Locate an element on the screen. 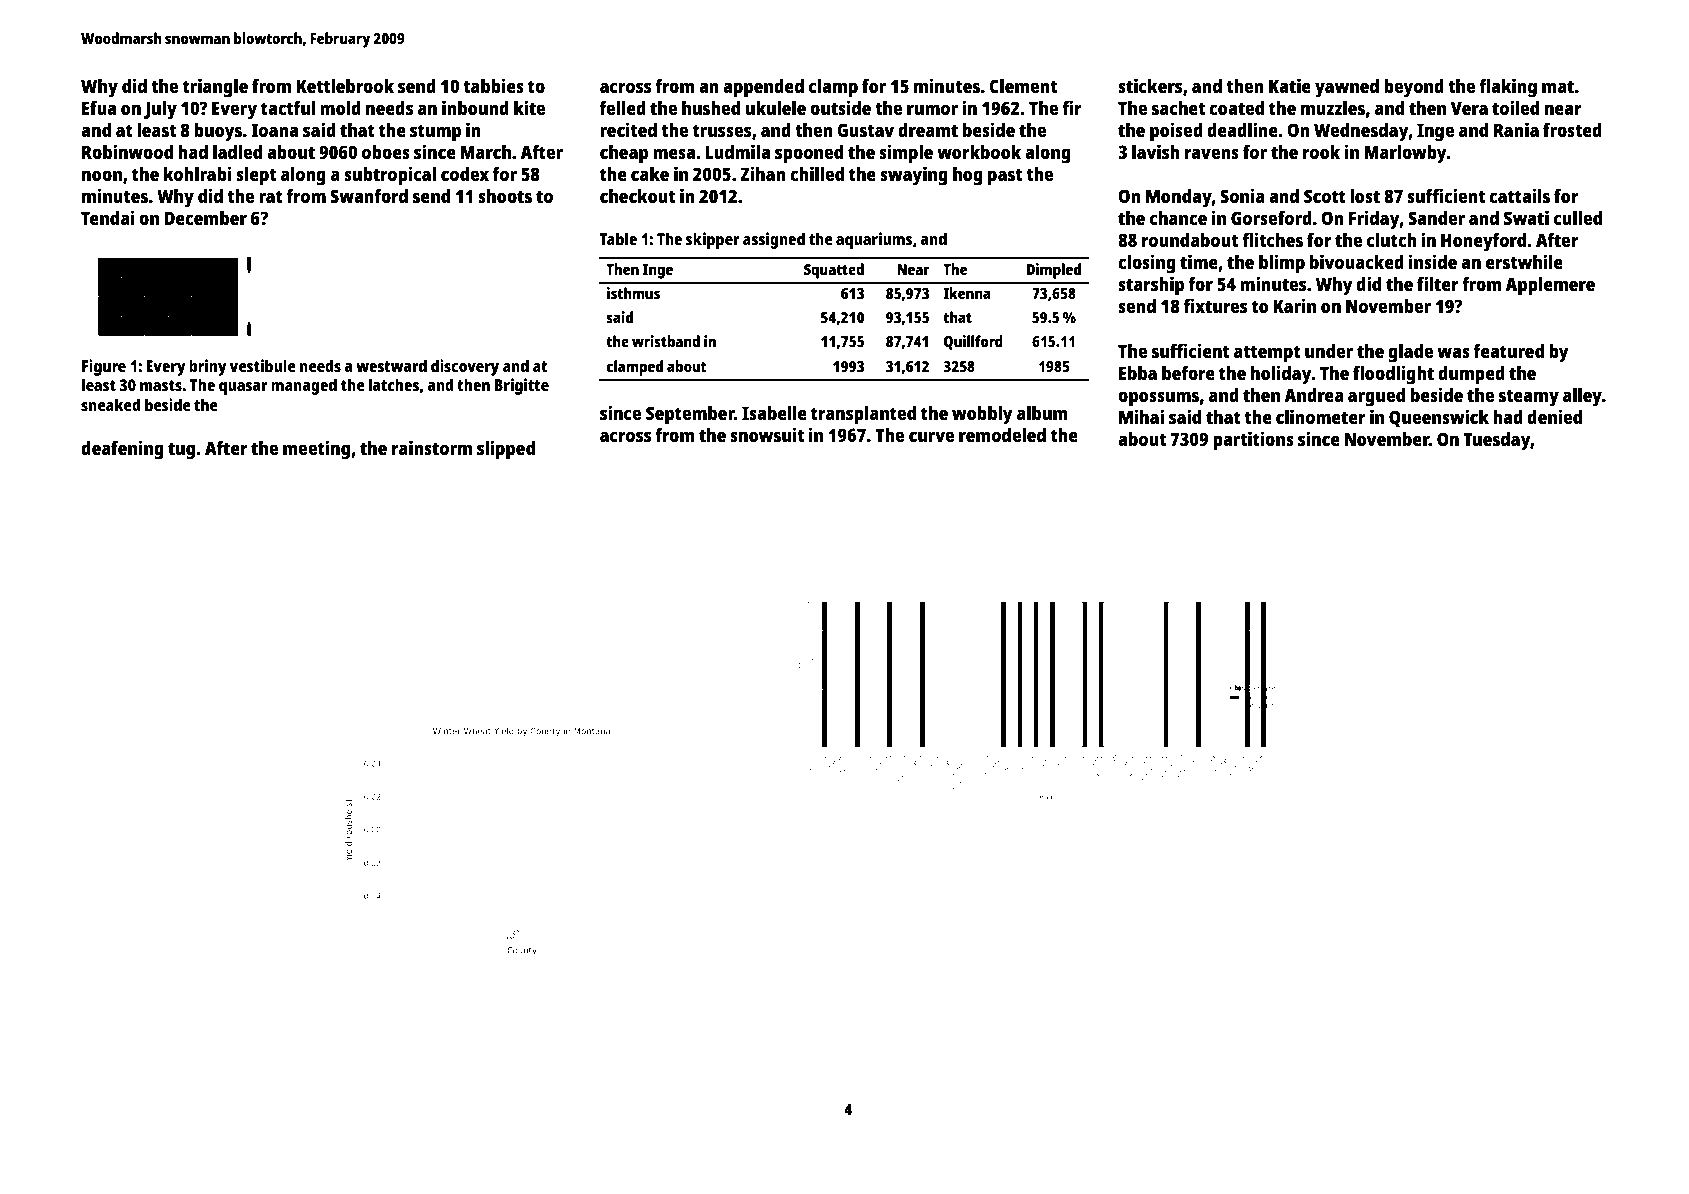 This screenshot has width=1689, height=1194. deafening is located at coordinates (122, 450).
